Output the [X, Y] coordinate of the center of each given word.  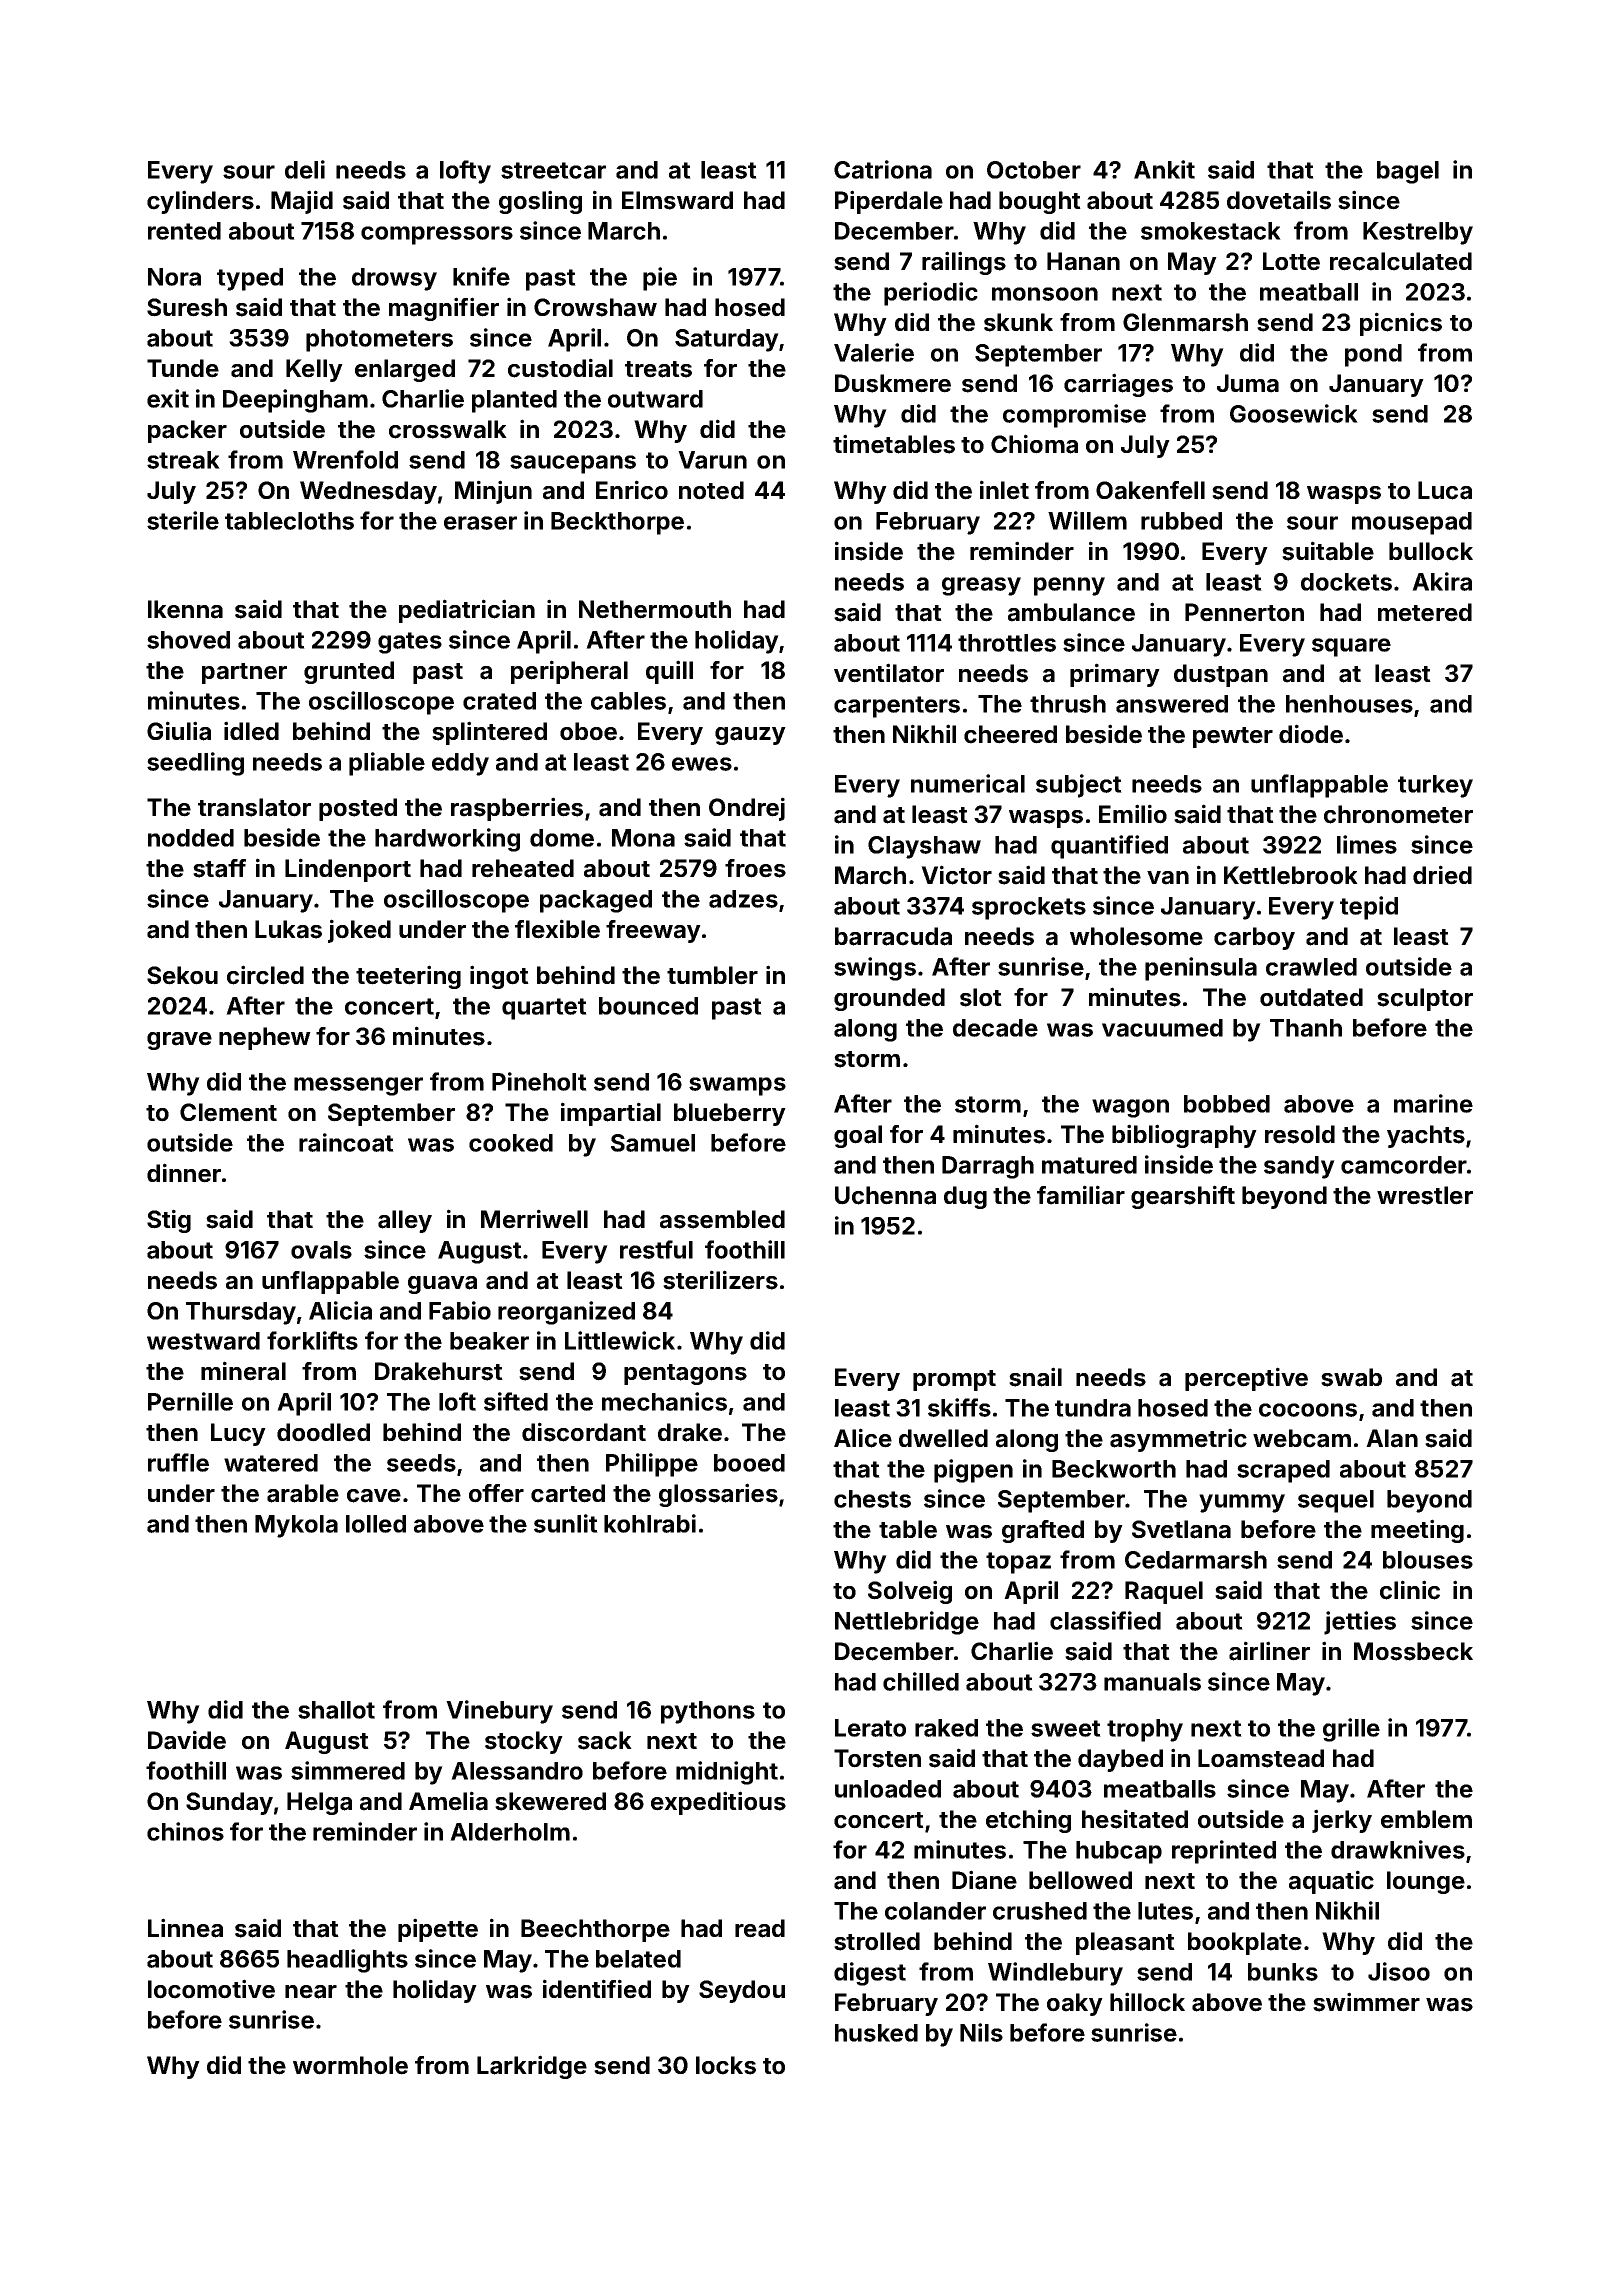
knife [481, 276]
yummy [1242, 1503]
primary [1115, 675]
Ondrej [747, 809]
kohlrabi [650, 1523]
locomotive [211, 1989]
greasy [981, 586]
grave [179, 1041]
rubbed [1181, 521]
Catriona [883, 169]
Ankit [1164, 169]
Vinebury [499, 1712]
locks [726, 2065]
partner [244, 673]
